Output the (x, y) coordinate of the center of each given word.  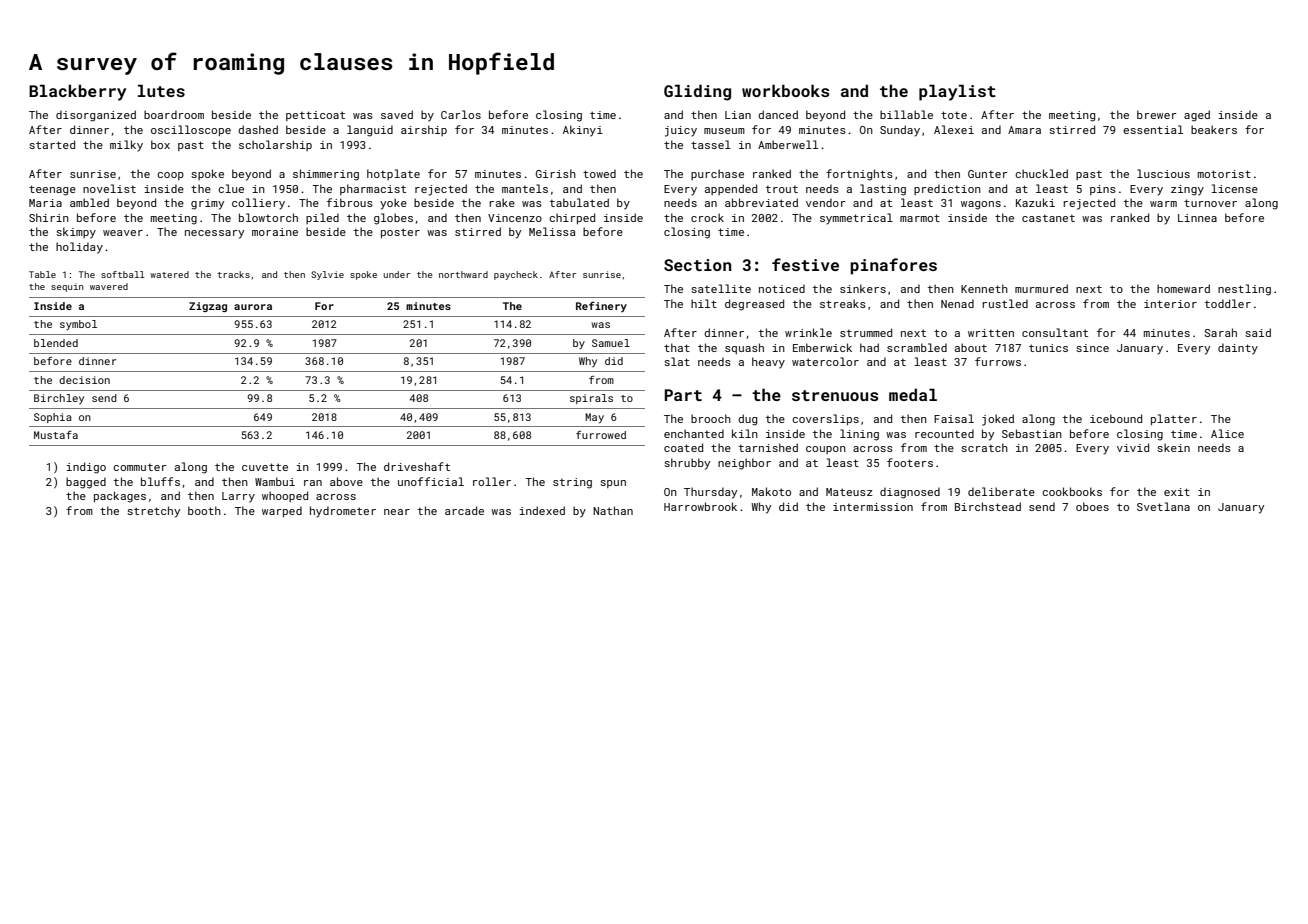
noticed (782, 288)
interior (1170, 304)
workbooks (785, 90)
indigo (86, 468)
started (52, 144)
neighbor (744, 464)
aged (1197, 116)
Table (42, 274)
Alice (1227, 433)
